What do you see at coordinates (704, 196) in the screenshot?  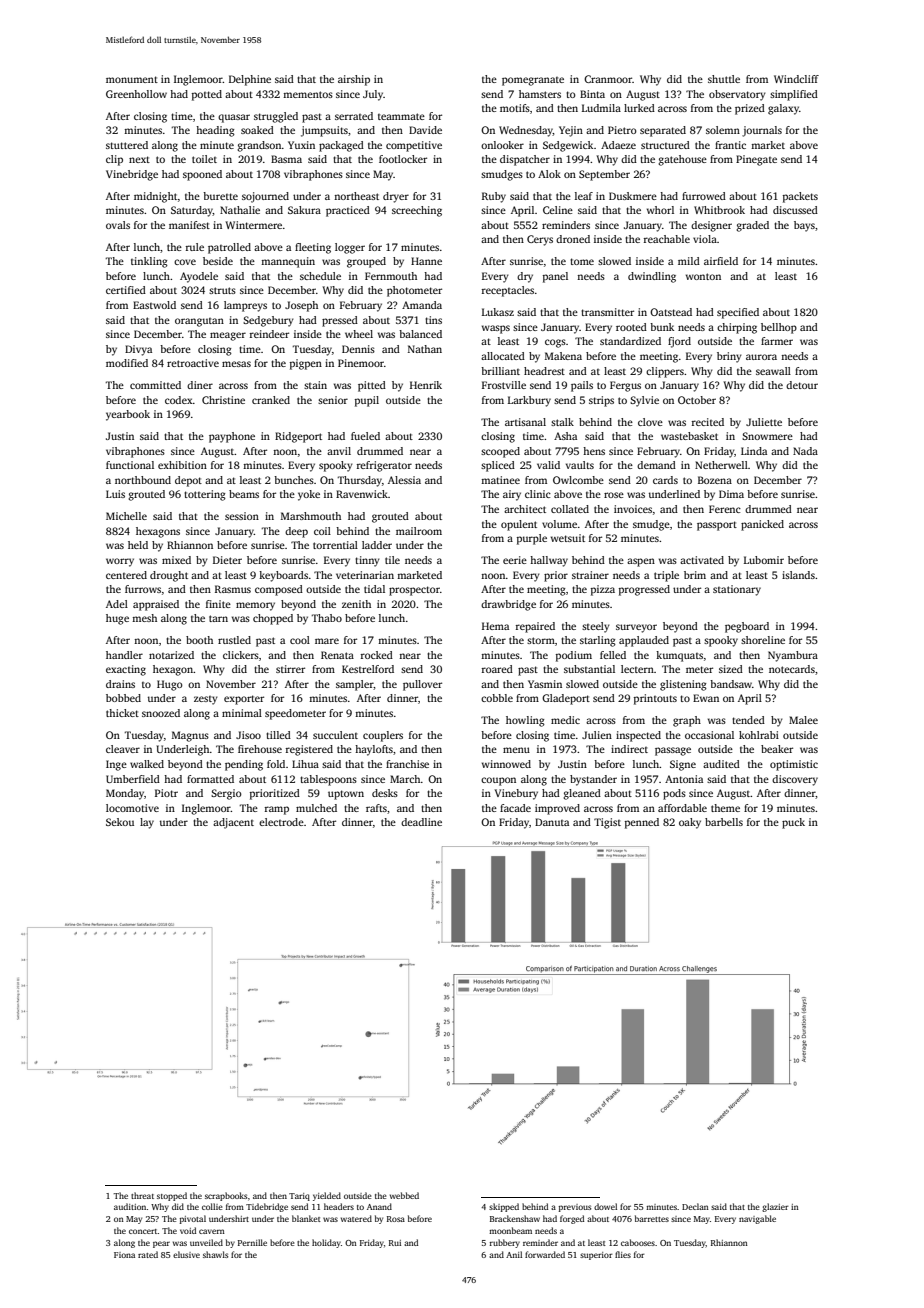 I see `furrowed` at bounding box center [704, 196].
